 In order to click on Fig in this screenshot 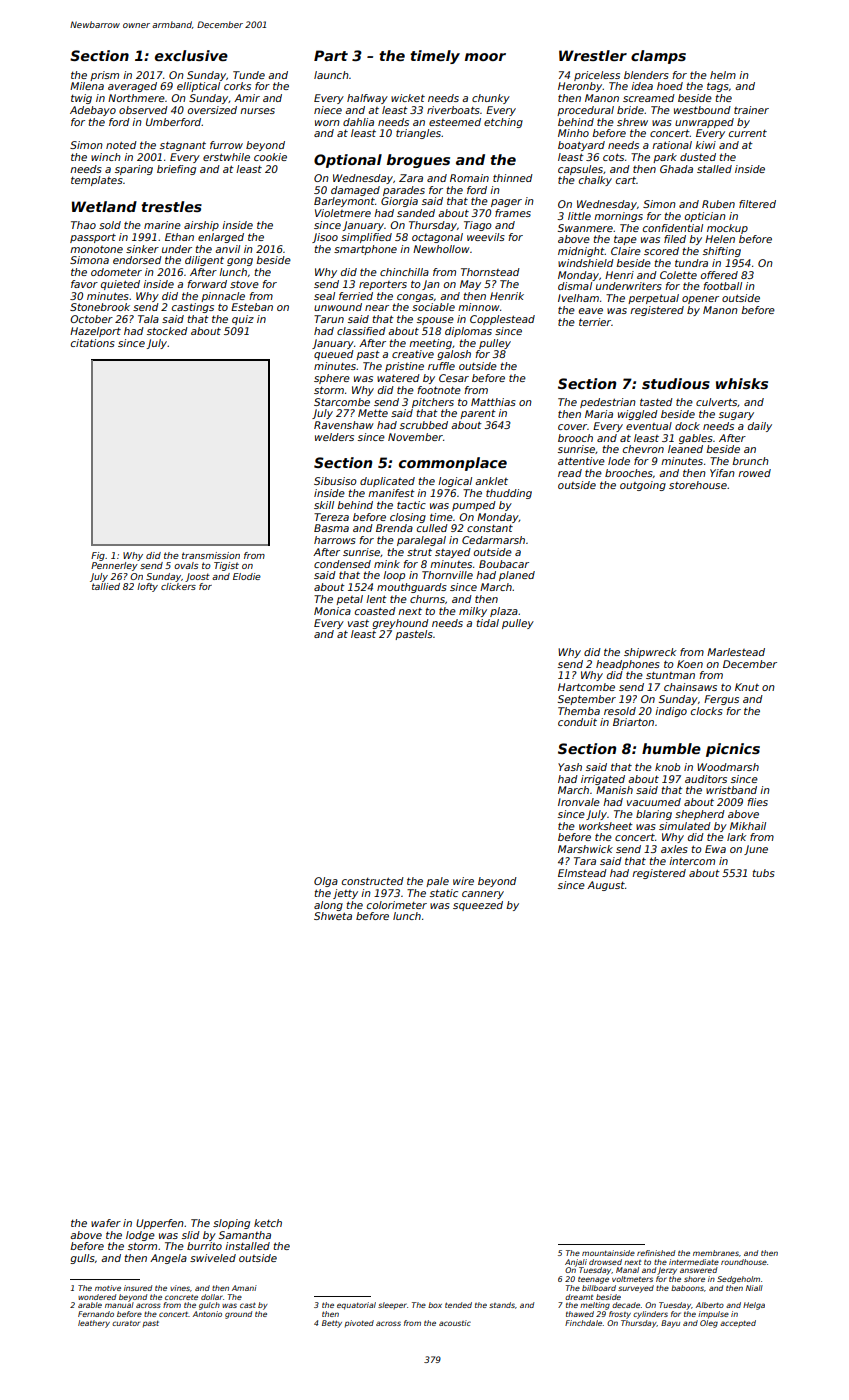, I will do `click(98, 556)`.
